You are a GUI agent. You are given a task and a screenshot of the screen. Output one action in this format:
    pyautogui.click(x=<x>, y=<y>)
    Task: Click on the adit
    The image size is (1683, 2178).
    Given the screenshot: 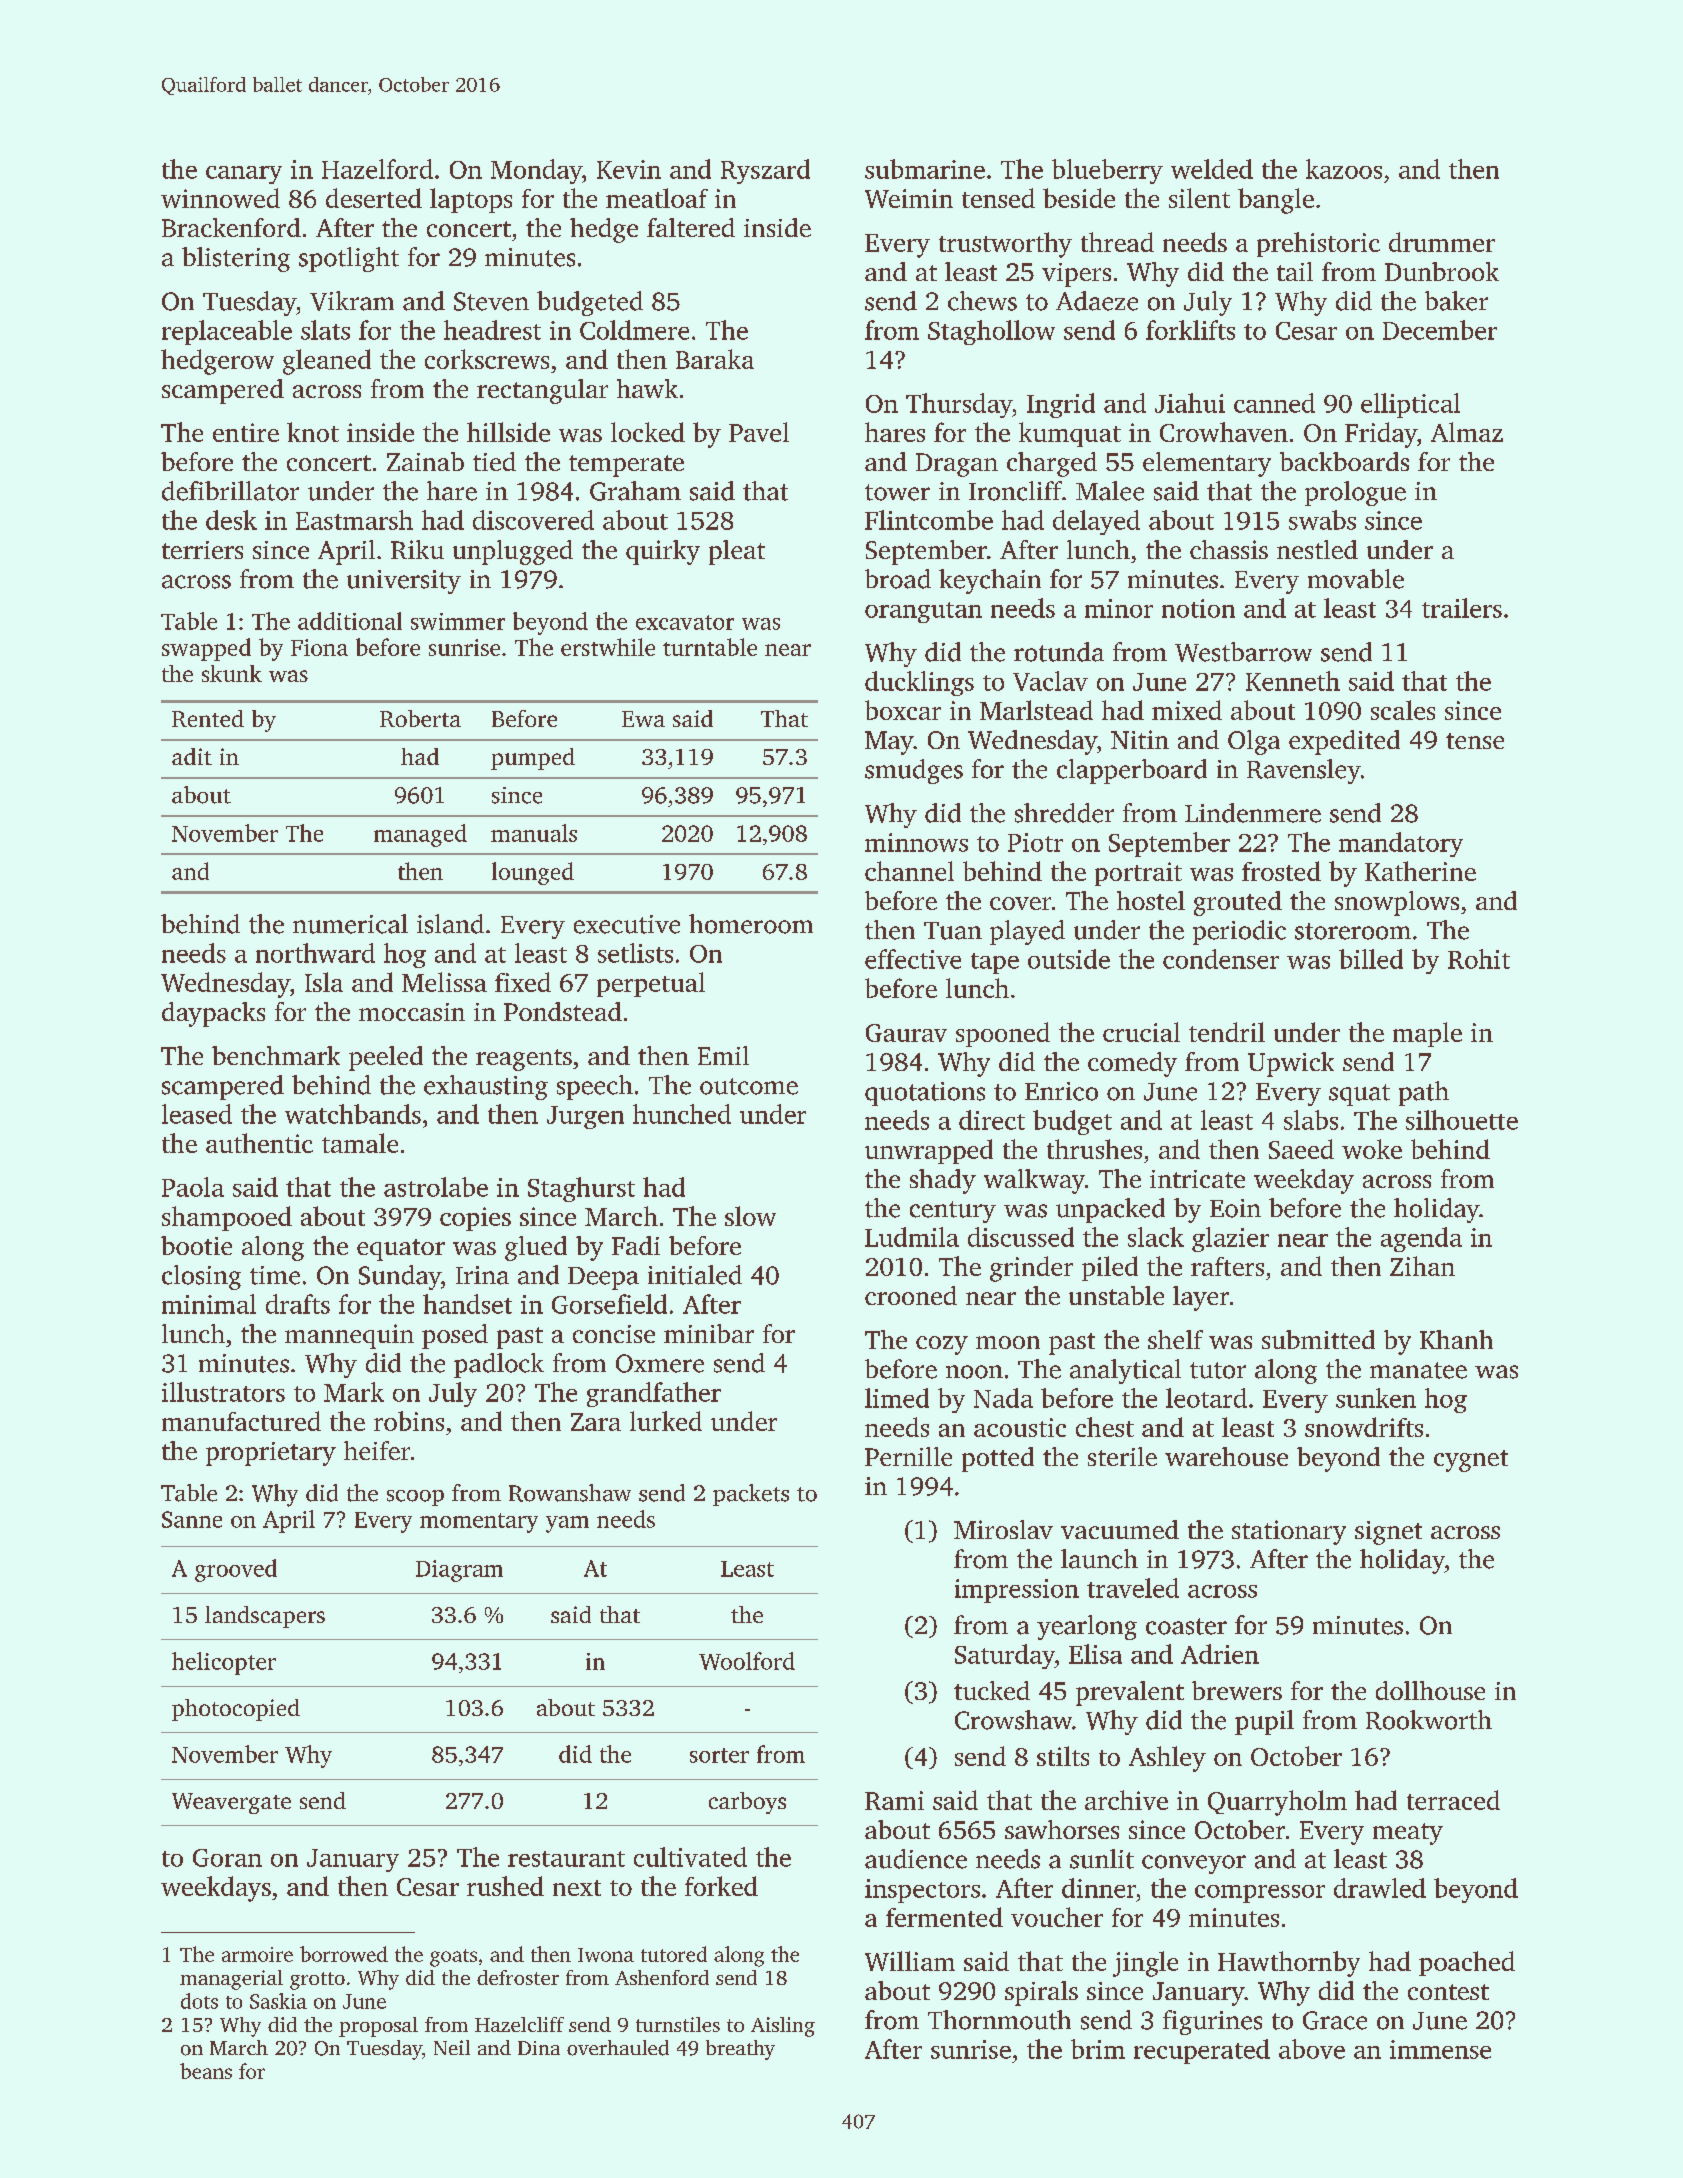 What is the action you would take?
    pyautogui.click(x=192, y=756)
